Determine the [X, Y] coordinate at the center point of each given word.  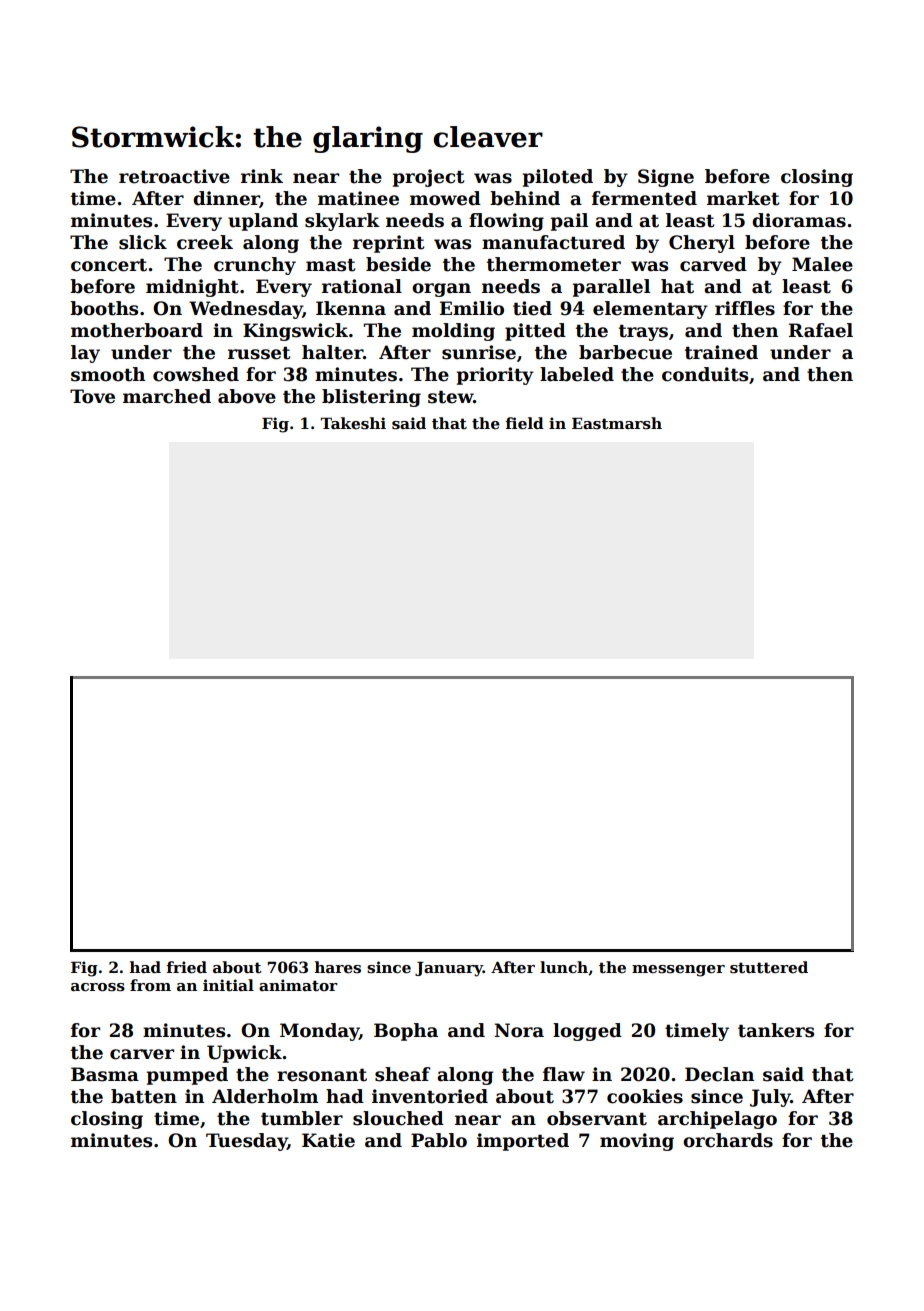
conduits [705, 374]
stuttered [769, 967]
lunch [564, 967]
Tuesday [246, 1142]
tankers [776, 1030]
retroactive [174, 176]
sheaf [402, 1074]
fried [187, 967]
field [525, 423]
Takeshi [353, 423]
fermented [644, 198]
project [428, 178]
